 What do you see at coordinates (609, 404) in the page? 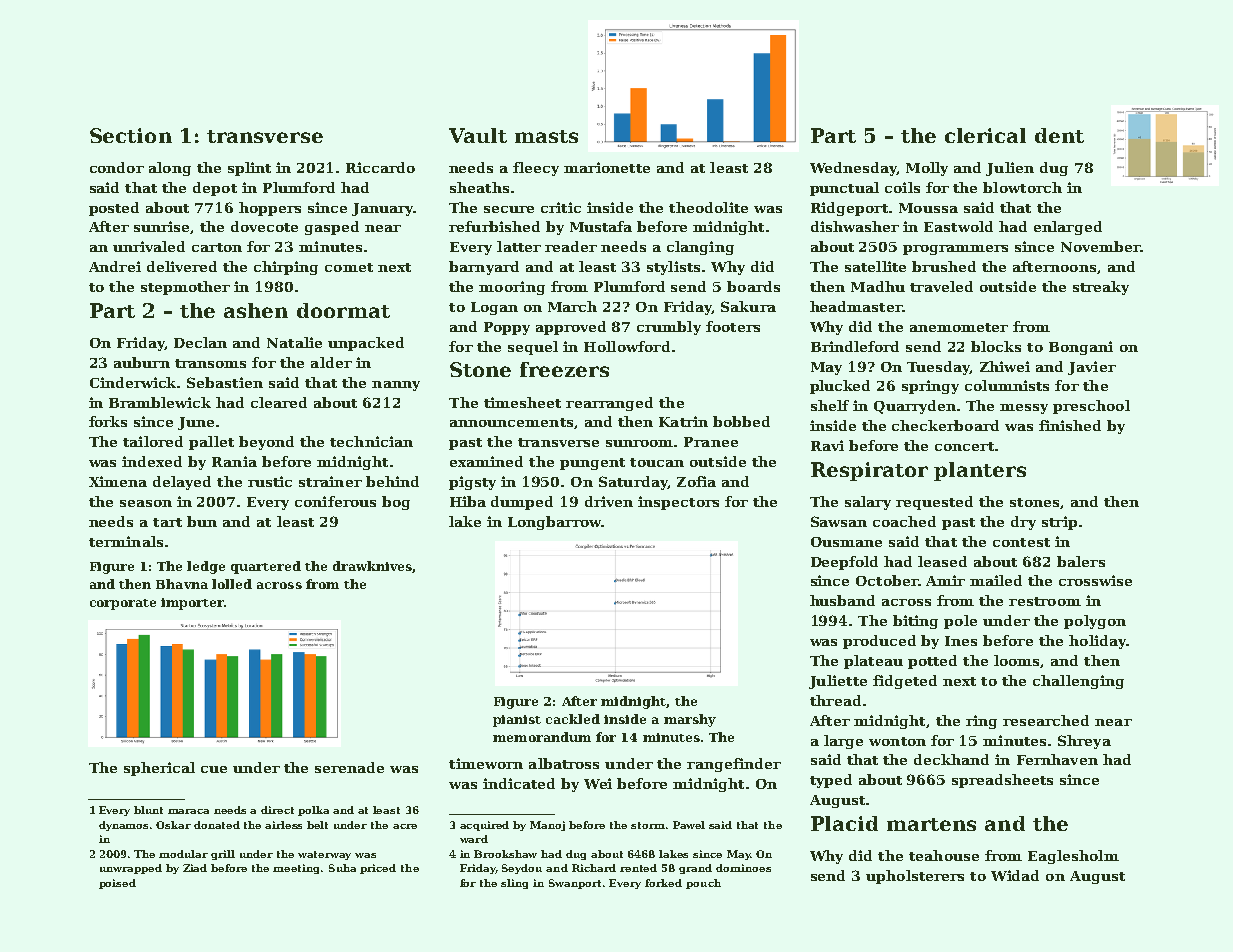
I see `rearranged` at bounding box center [609, 404].
